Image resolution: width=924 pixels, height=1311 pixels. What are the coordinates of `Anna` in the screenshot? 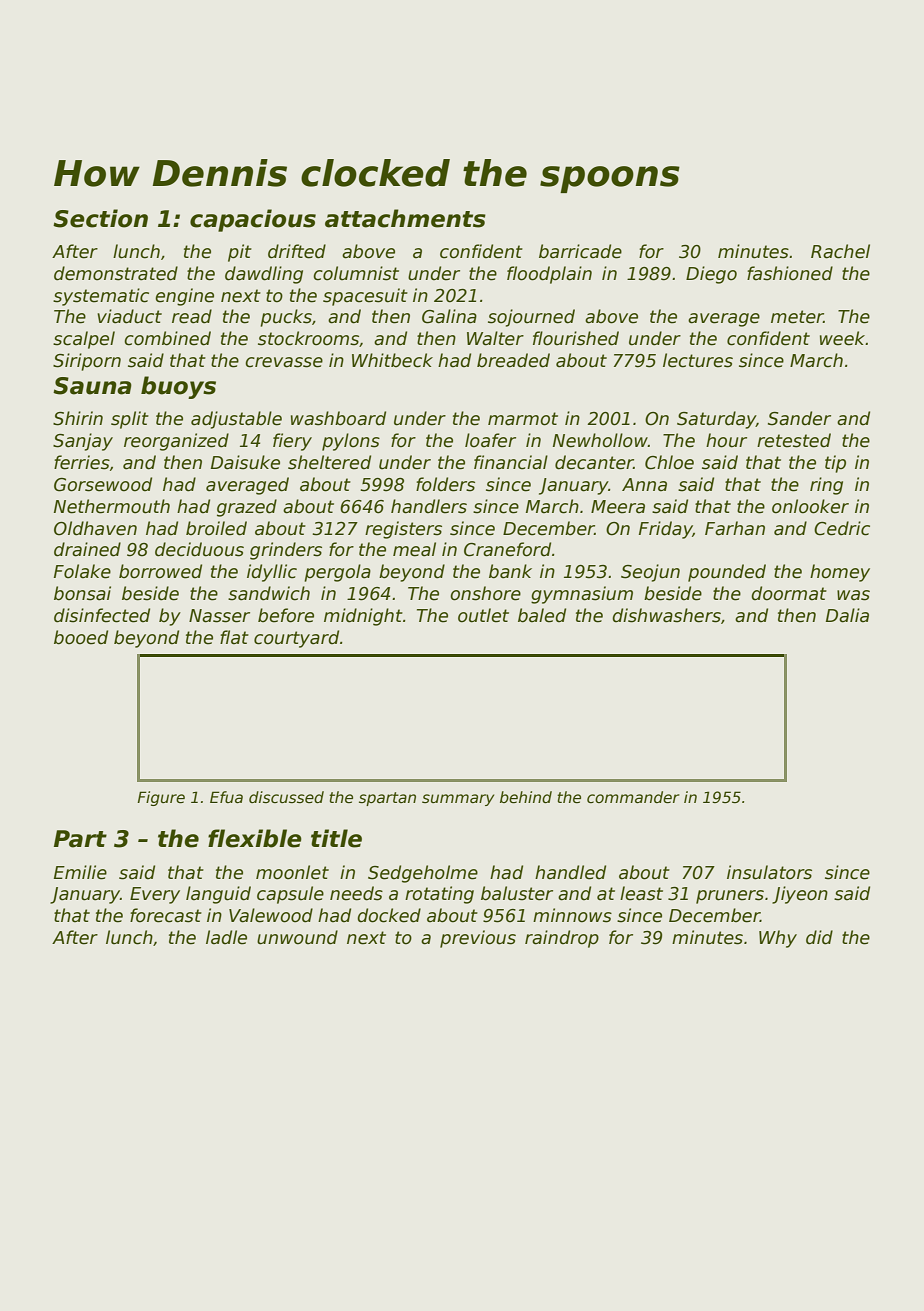 It's located at (644, 485).
